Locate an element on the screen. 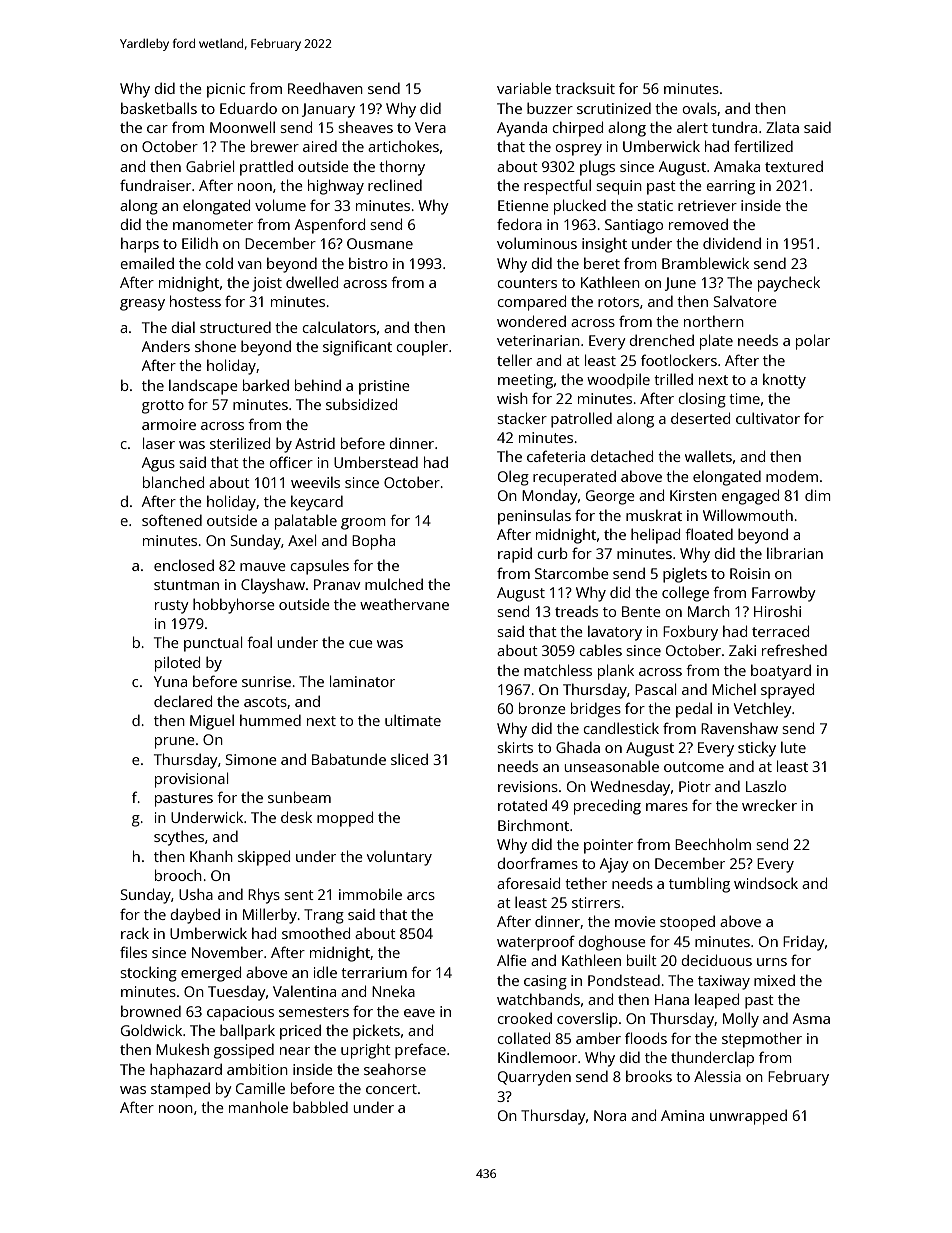 This screenshot has width=952, height=1233. peninsulas is located at coordinates (534, 517).
